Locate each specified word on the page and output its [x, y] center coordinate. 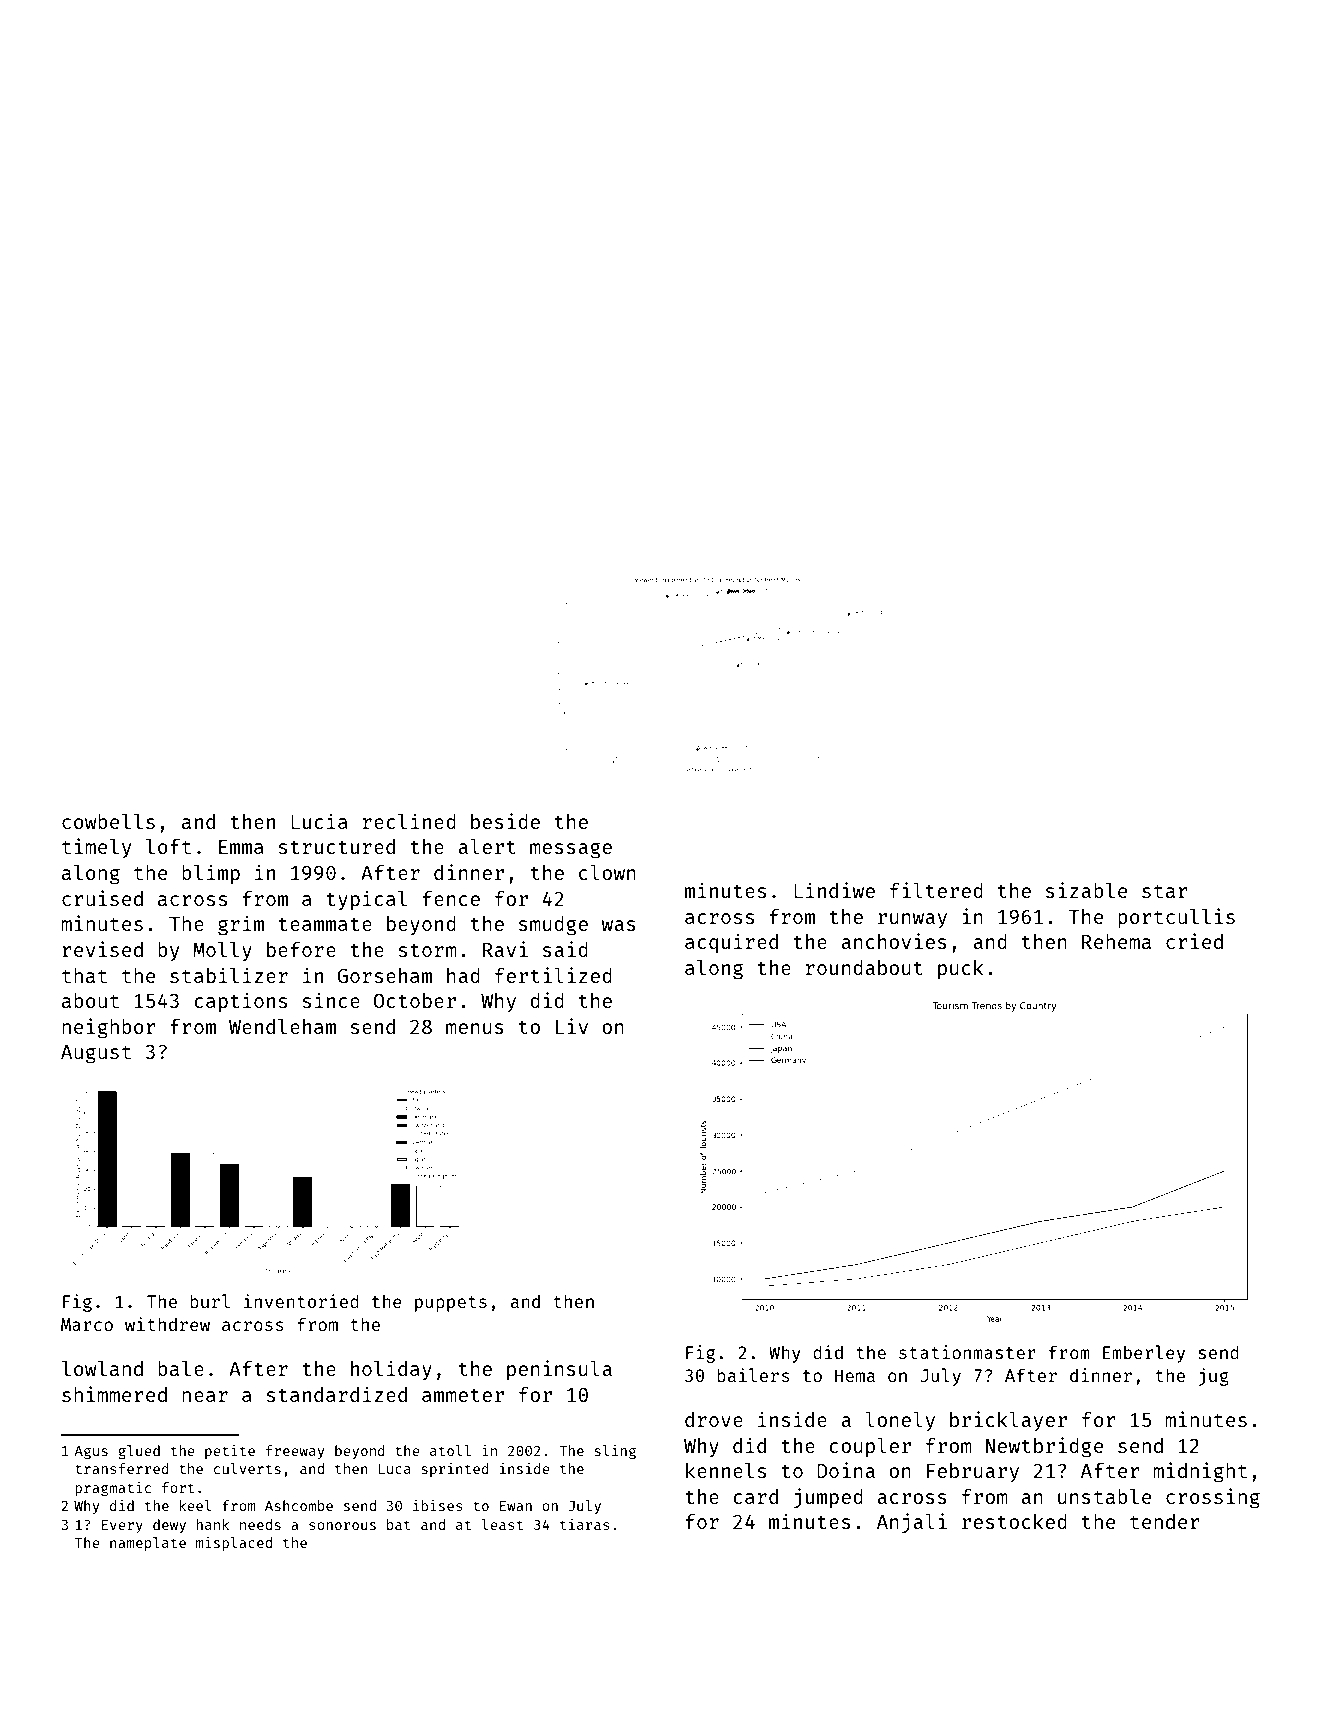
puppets [451, 1304]
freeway [295, 1452]
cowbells [108, 821]
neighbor [109, 1028]
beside [505, 821]
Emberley [1144, 1354]
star [1165, 891]
